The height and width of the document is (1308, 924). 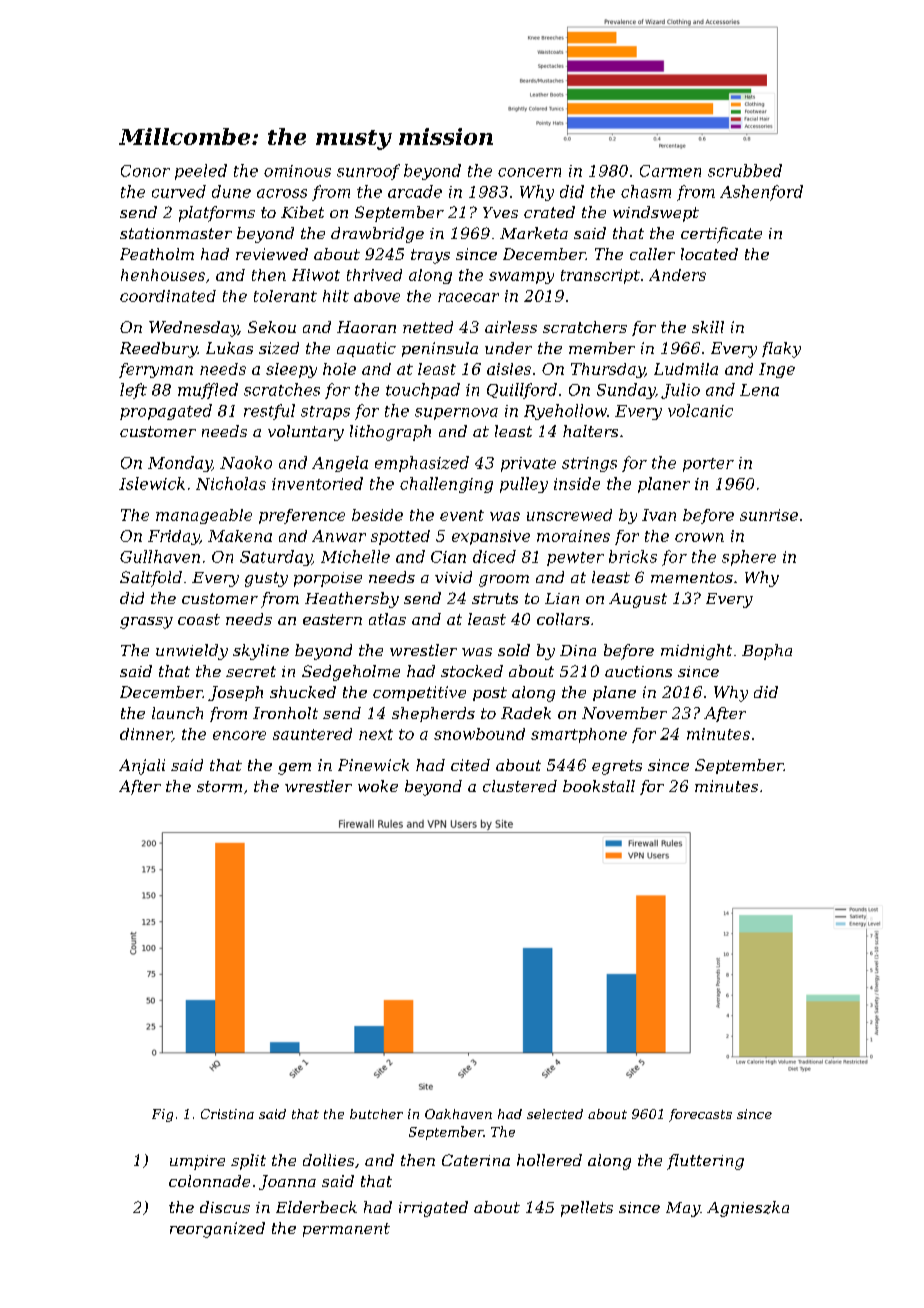 I want to click on scrubbed, so click(x=745, y=170).
